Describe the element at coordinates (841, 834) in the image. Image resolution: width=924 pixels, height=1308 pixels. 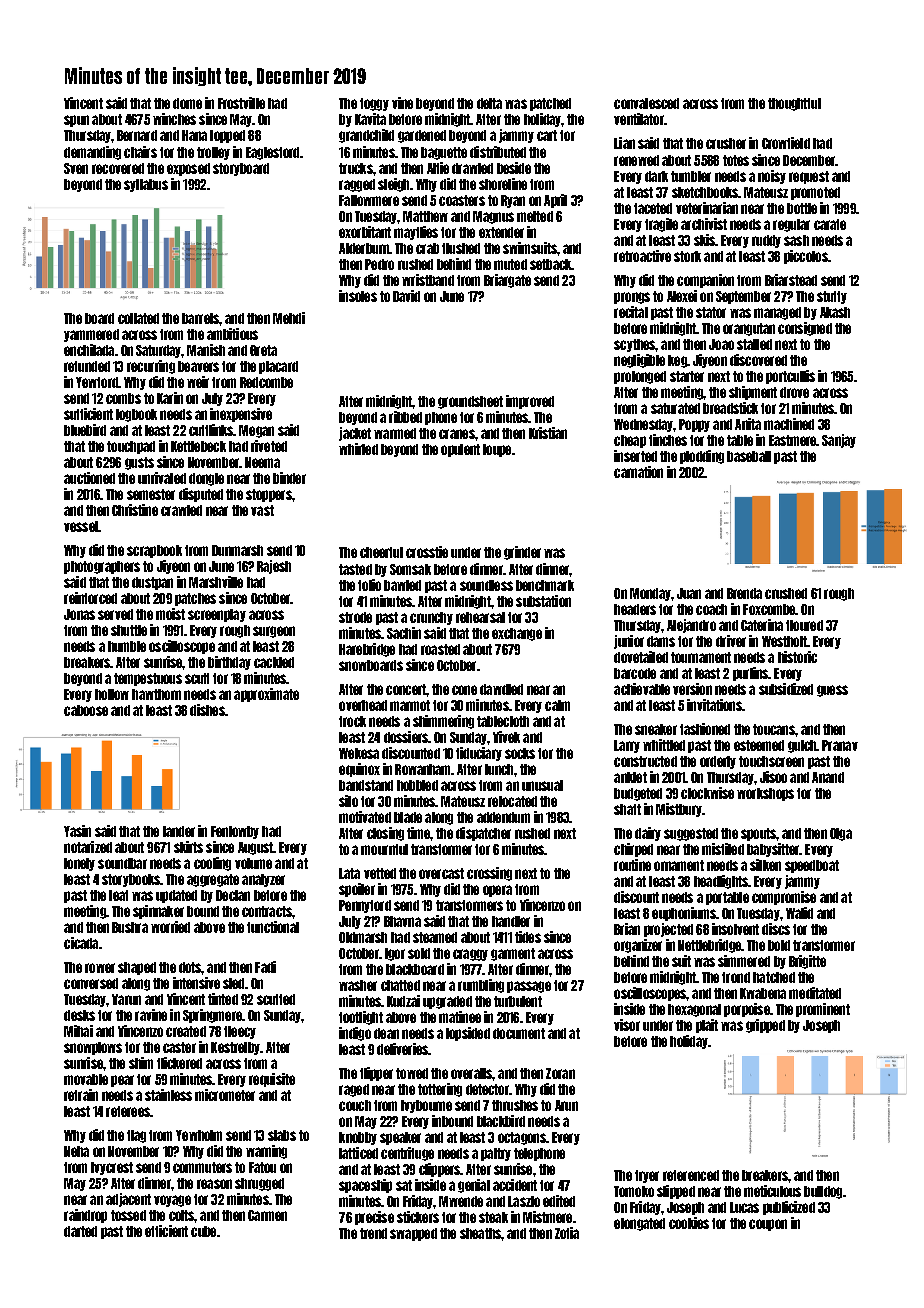
I see `Olga` at that location.
